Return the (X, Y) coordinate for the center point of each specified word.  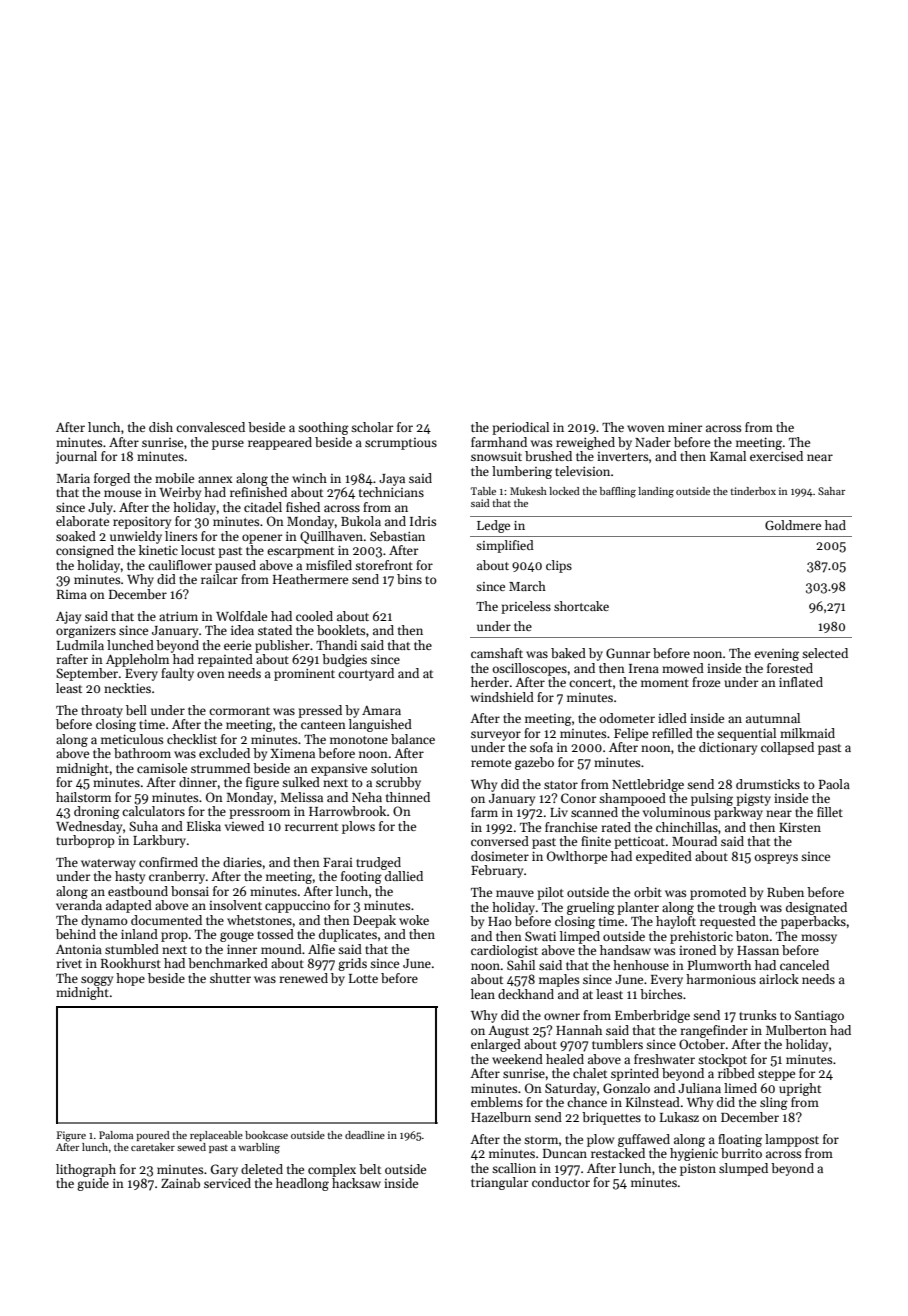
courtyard (366, 674)
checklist (192, 739)
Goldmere (793, 525)
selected (825, 653)
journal (76, 457)
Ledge (493, 526)
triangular (499, 1183)
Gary (224, 1170)
